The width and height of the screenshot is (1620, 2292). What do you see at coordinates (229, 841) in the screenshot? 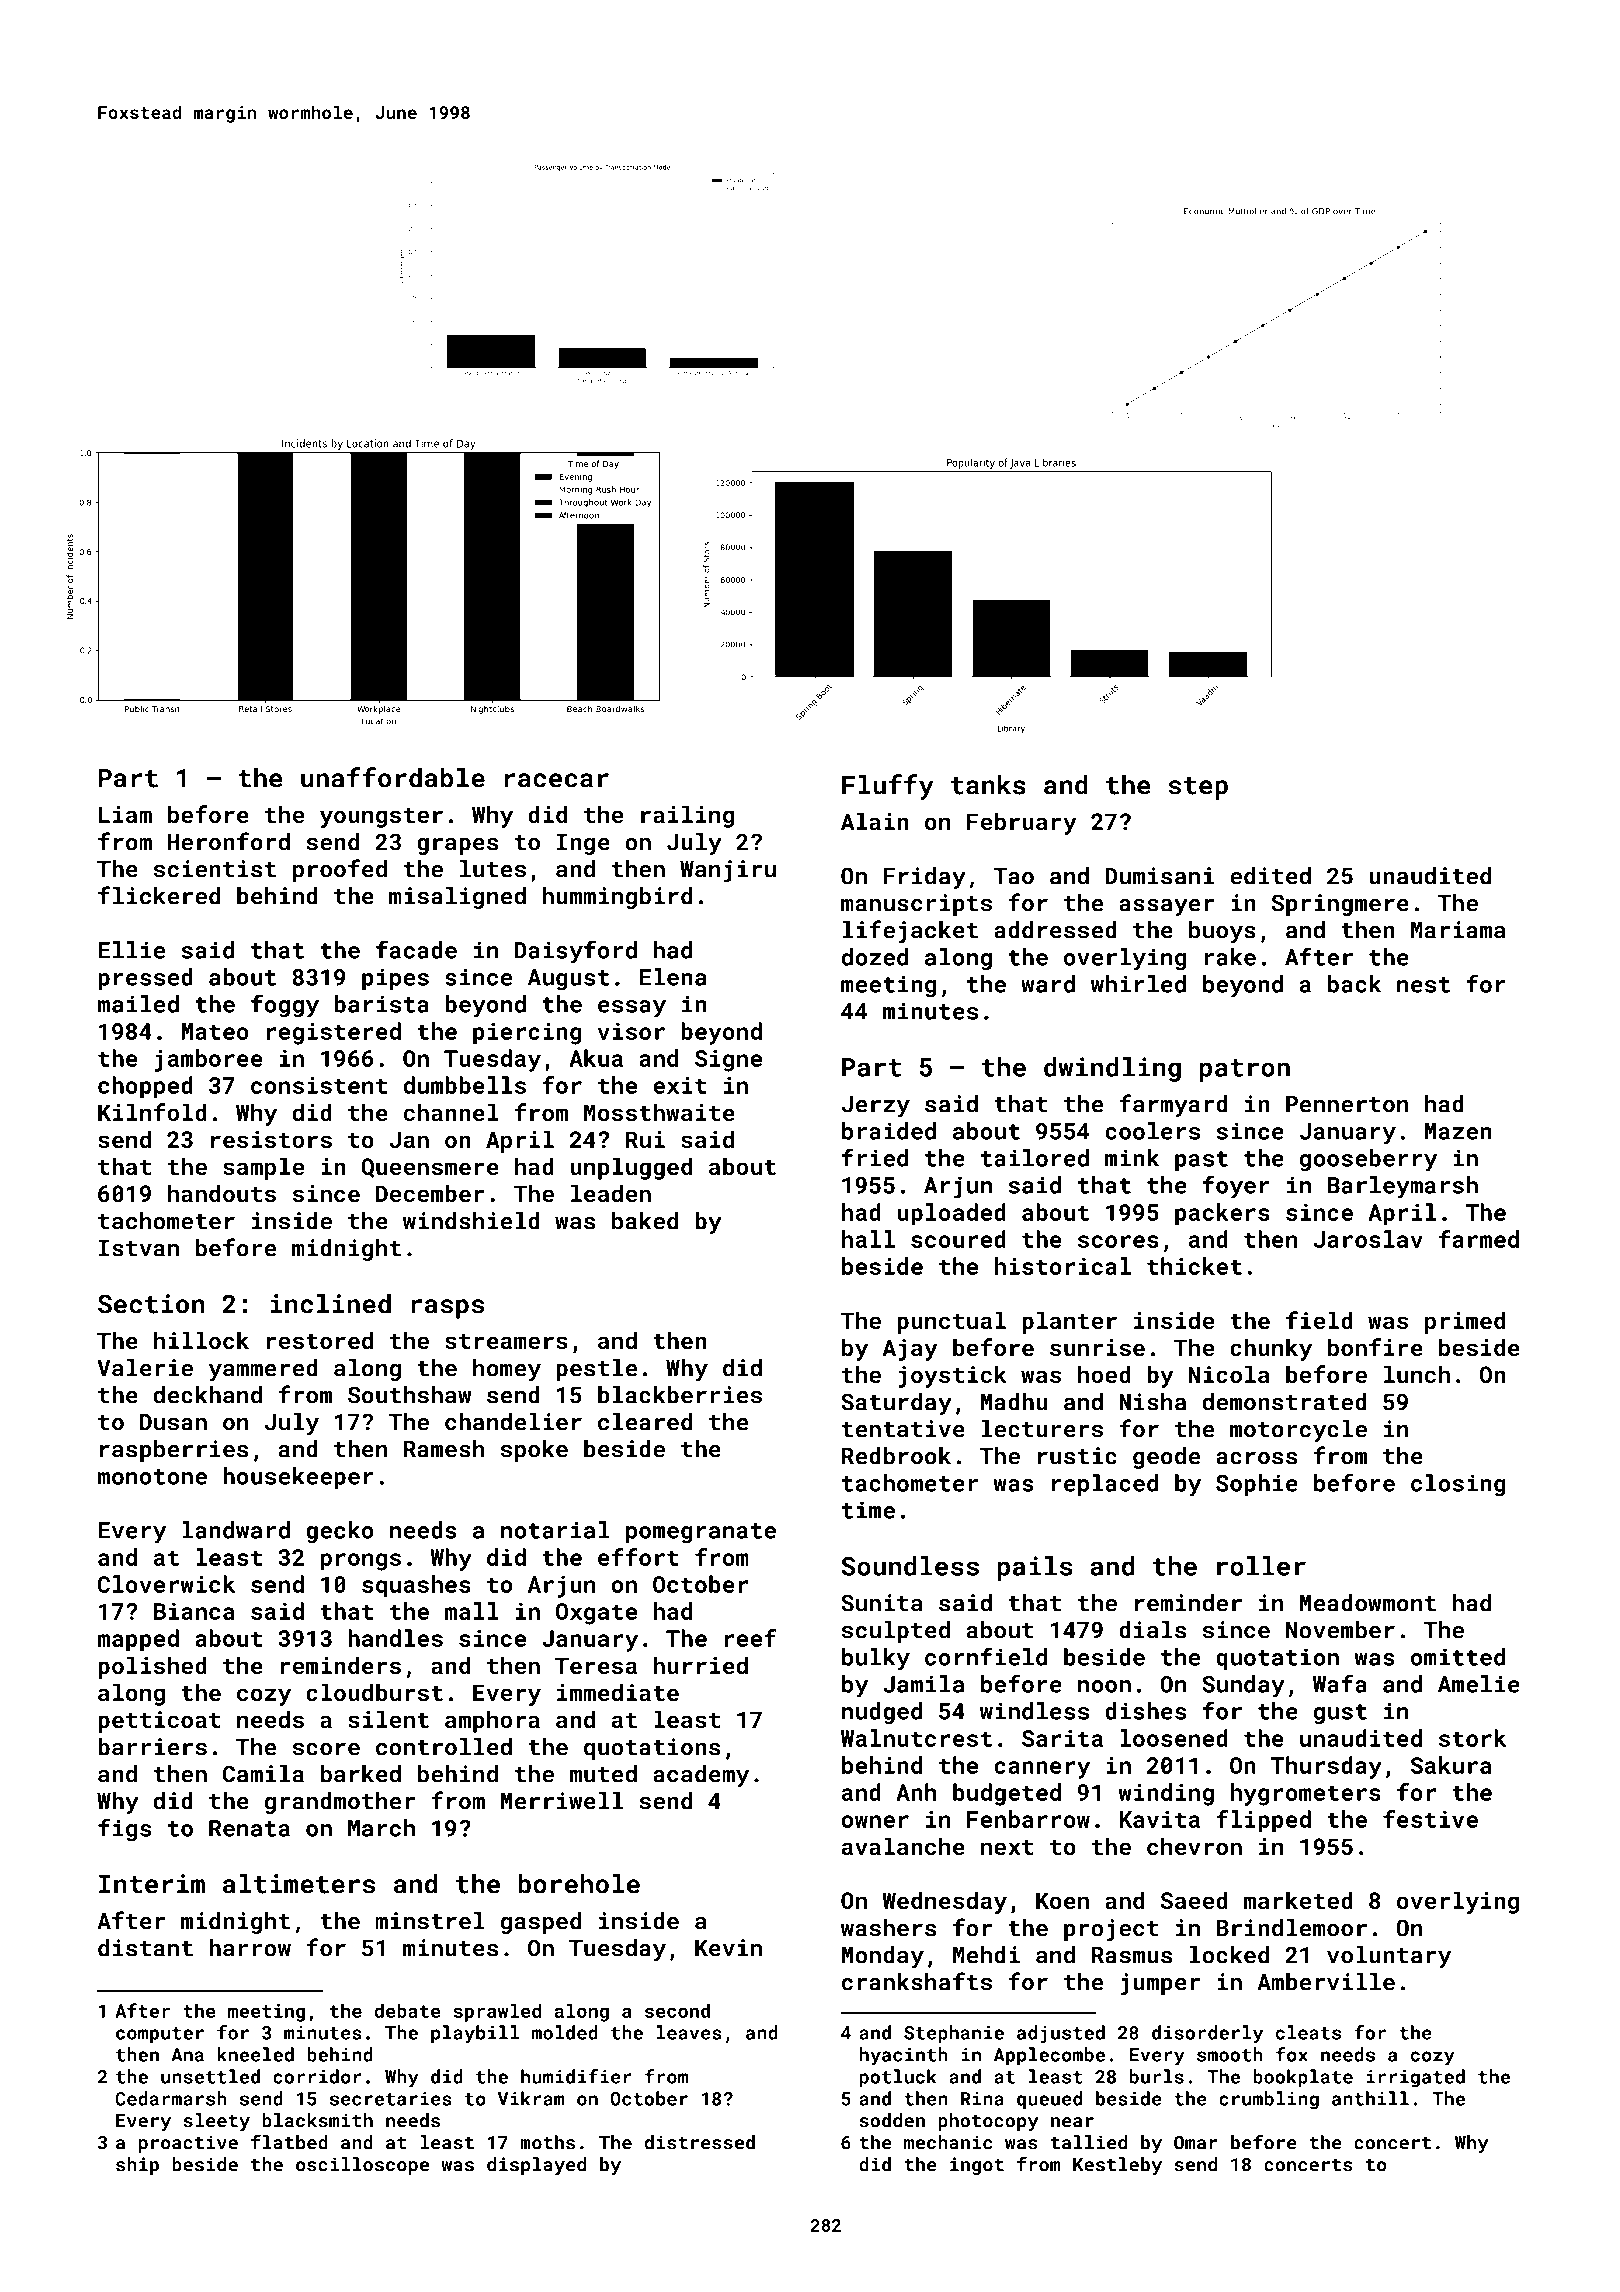
I see `Heronford` at bounding box center [229, 841].
